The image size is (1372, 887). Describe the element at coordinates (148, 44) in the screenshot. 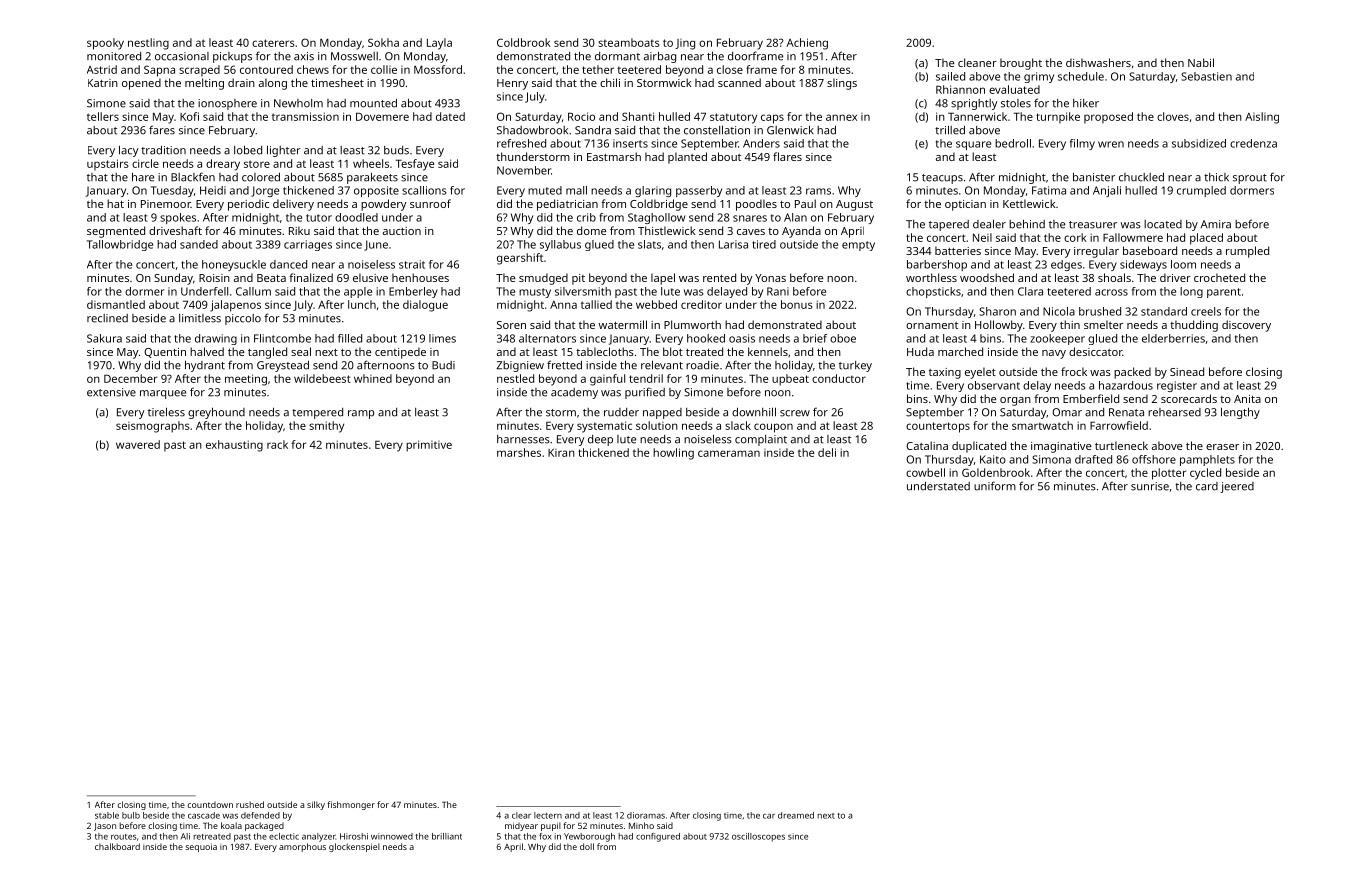

I see `nestling` at that location.
